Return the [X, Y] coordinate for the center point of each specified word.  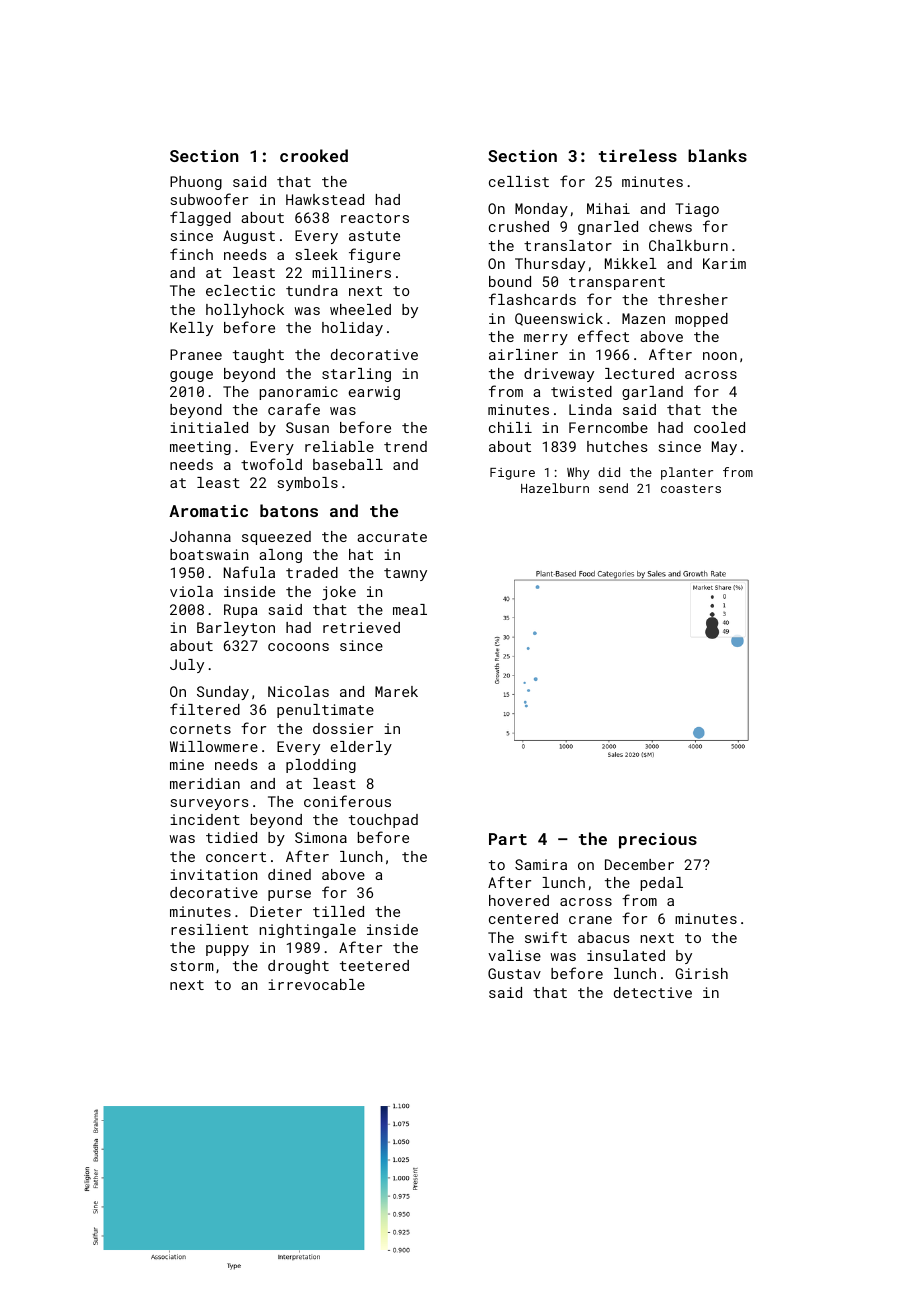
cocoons [298, 647]
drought [298, 967]
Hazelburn [555, 488]
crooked [314, 155]
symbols [308, 484]
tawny [405, 574]
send [613, 488]
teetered [374, 965]
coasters [691, 488]
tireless [638, 155]
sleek [317, 254]
